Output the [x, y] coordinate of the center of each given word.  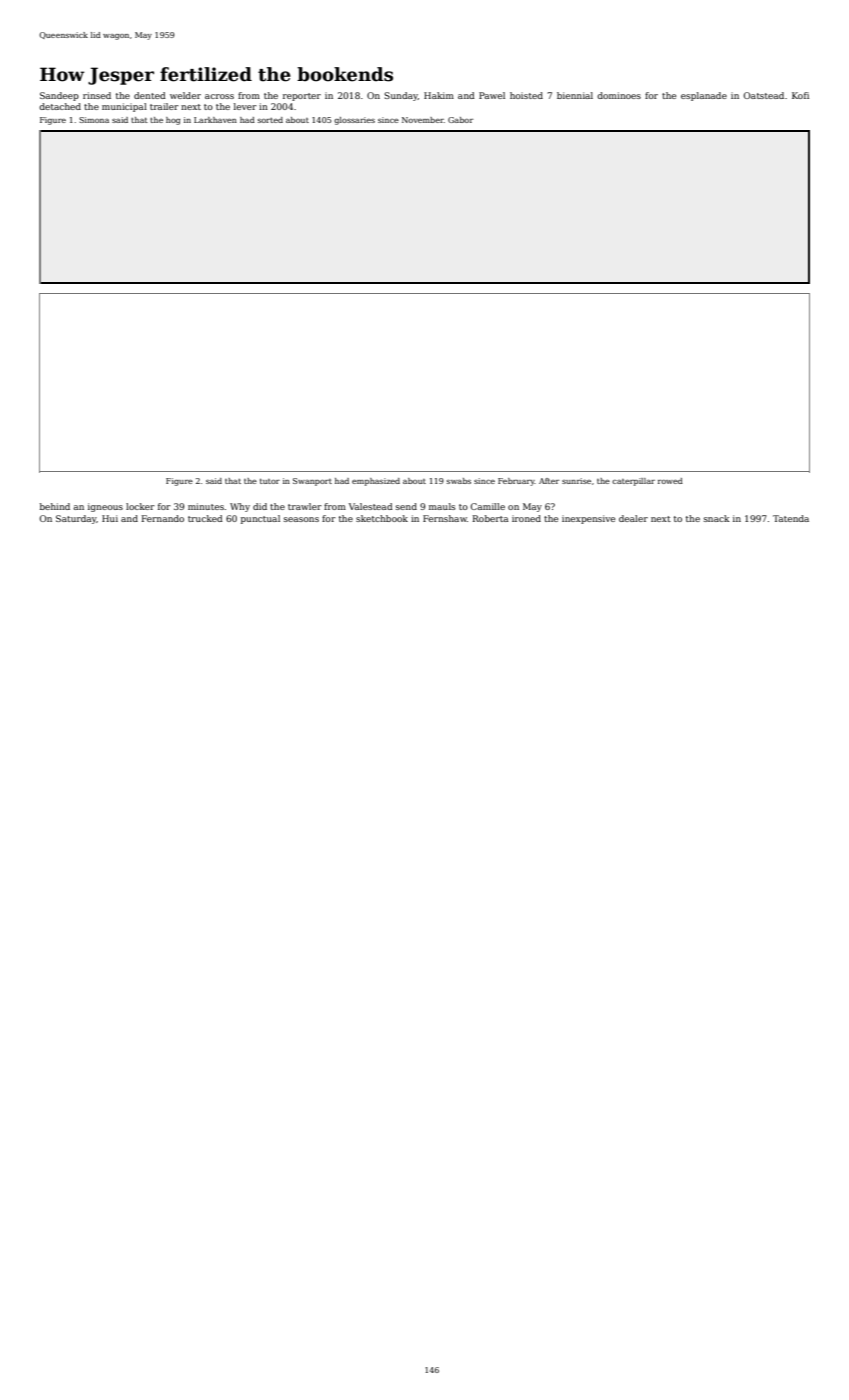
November [423, 120]
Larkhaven [215, 120]
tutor [270, 481]
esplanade [704, 96]
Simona [94, 120]
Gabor [460, 120]
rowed [670, 481]
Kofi [800, 95]
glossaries [354, 121]
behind [55, 506]
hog [173, 121]
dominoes [619, 95]
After [549, 481]
